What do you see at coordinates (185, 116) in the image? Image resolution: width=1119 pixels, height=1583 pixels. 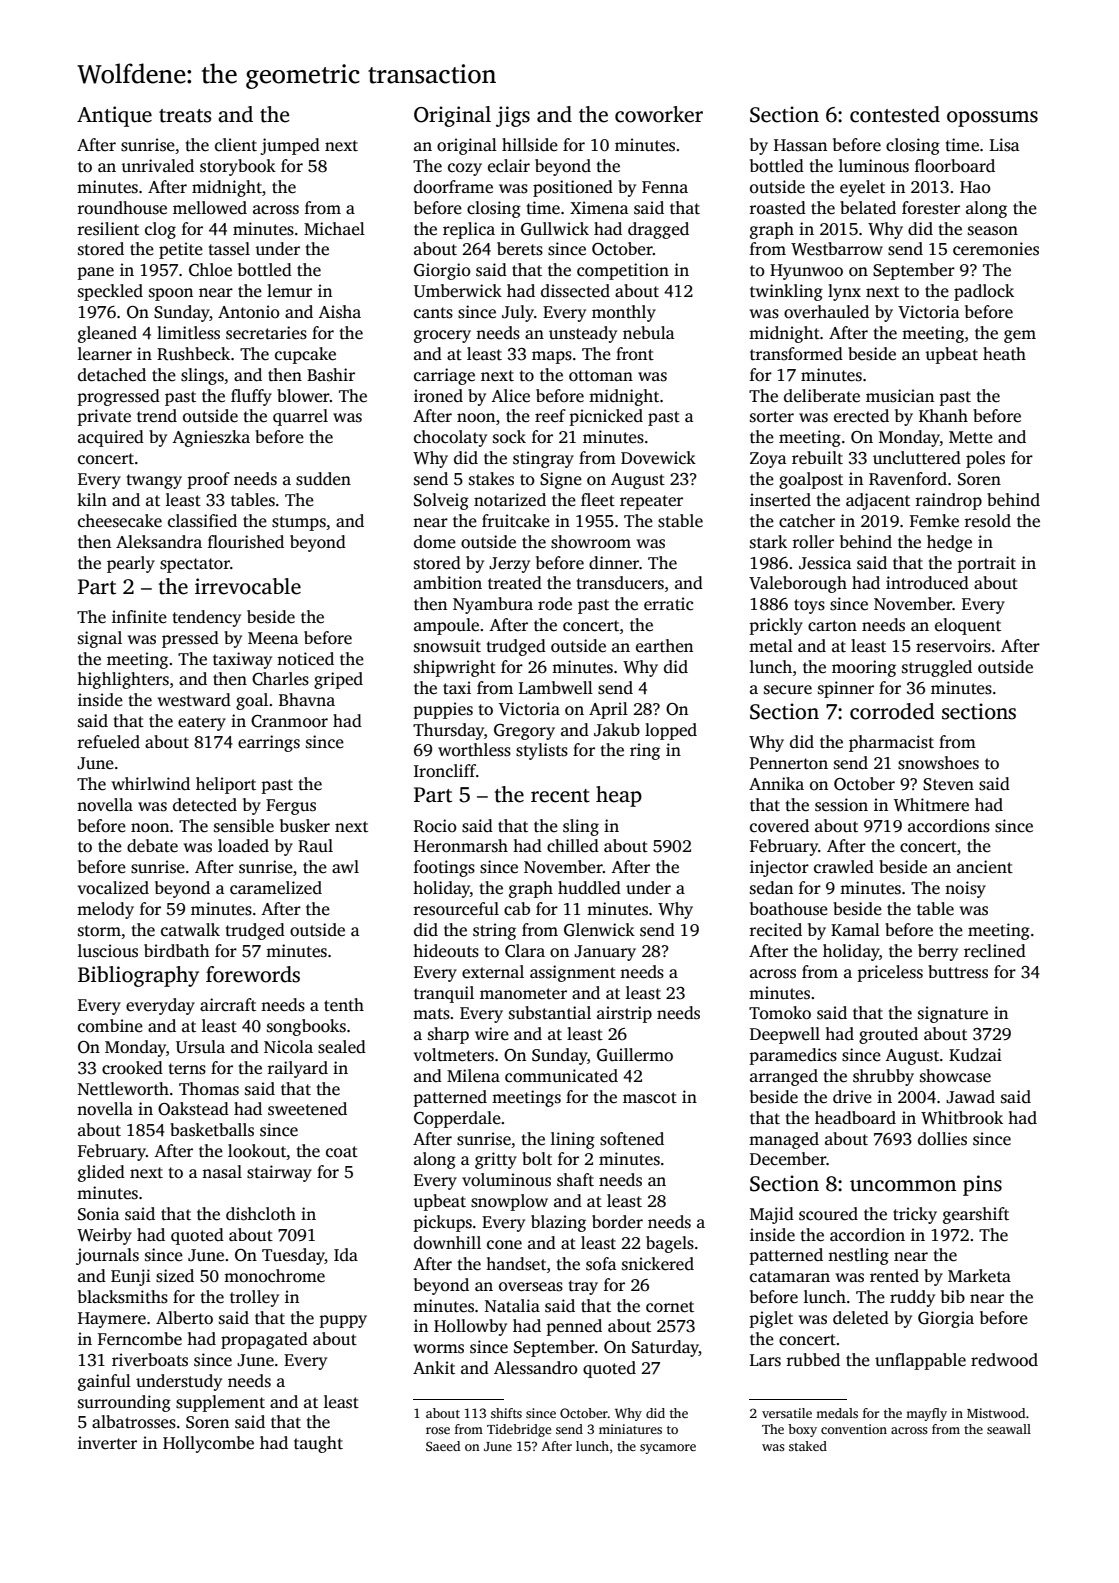 I see `treats` at bounding box center [185, 116].
